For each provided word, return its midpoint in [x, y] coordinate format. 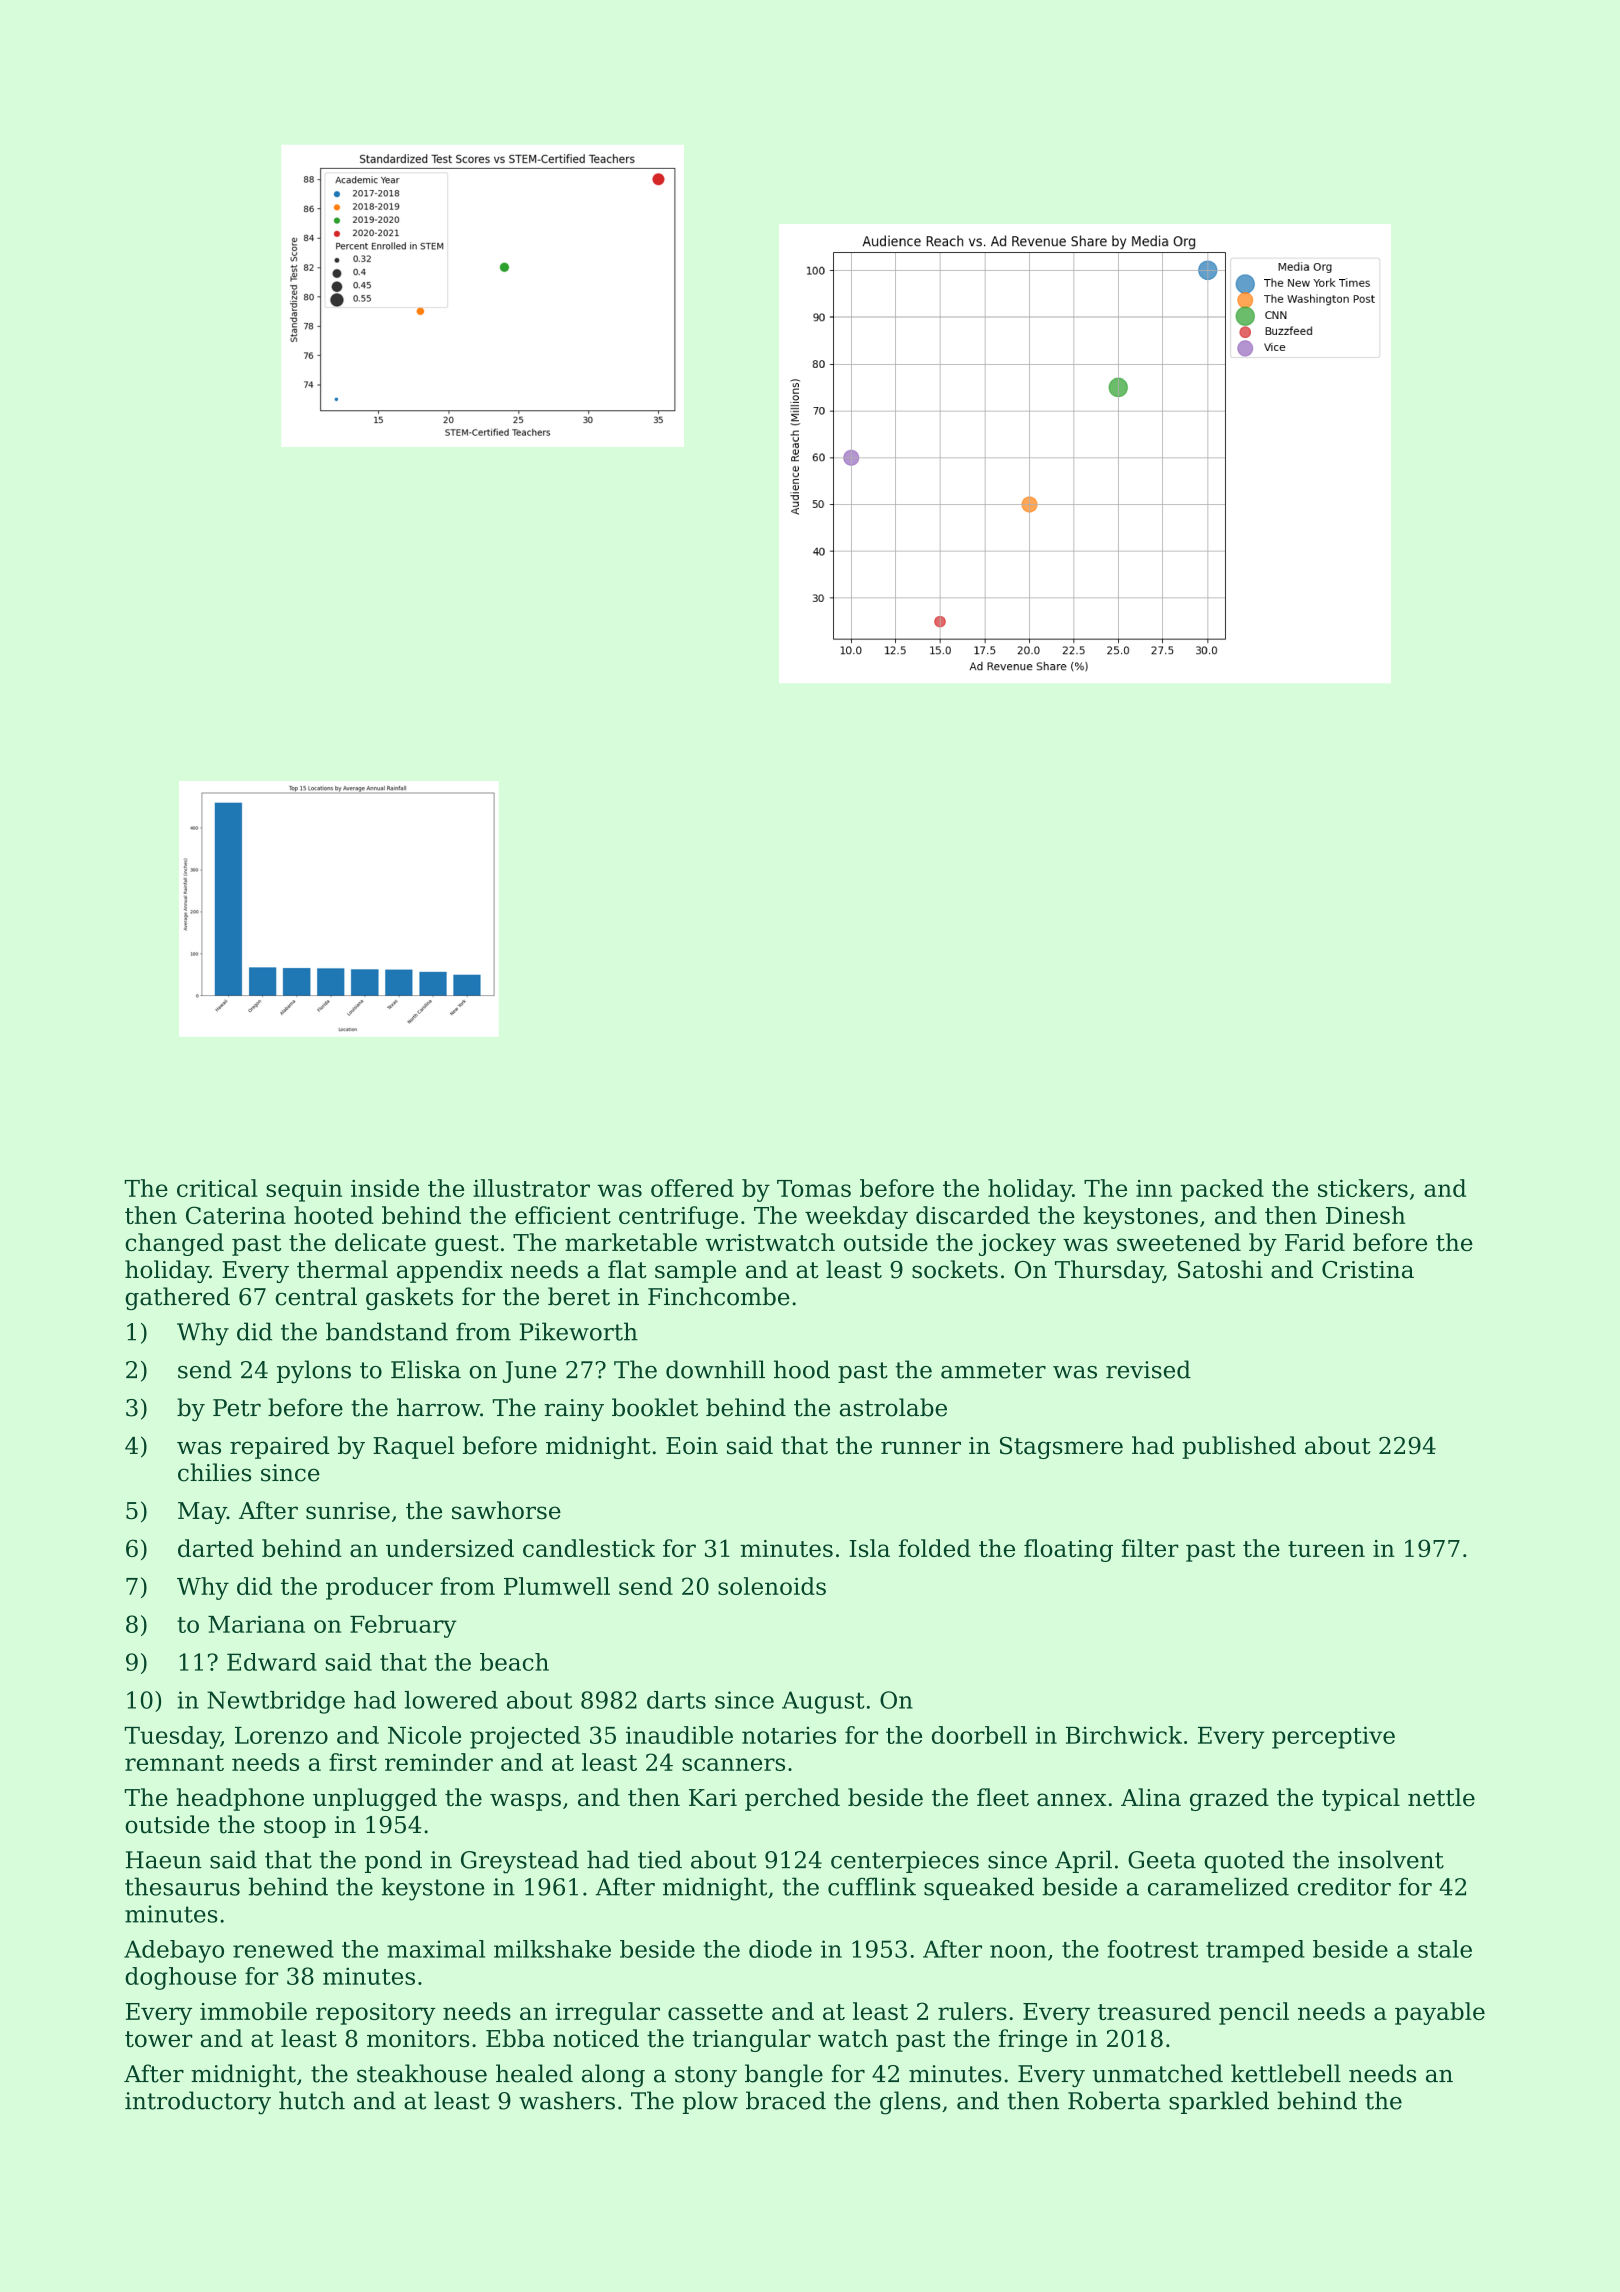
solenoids [772, 1586]
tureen [1326, 1549]
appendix [450, 1271]
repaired [279, 1447]
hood [802, 1369]
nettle [1441, 1797]
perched [792, 1799]
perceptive [1333, 1737]
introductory [198, 2103]
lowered [451, 1700]
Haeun [164, 1860]
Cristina [1368, 1270]
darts [676, 1700]
